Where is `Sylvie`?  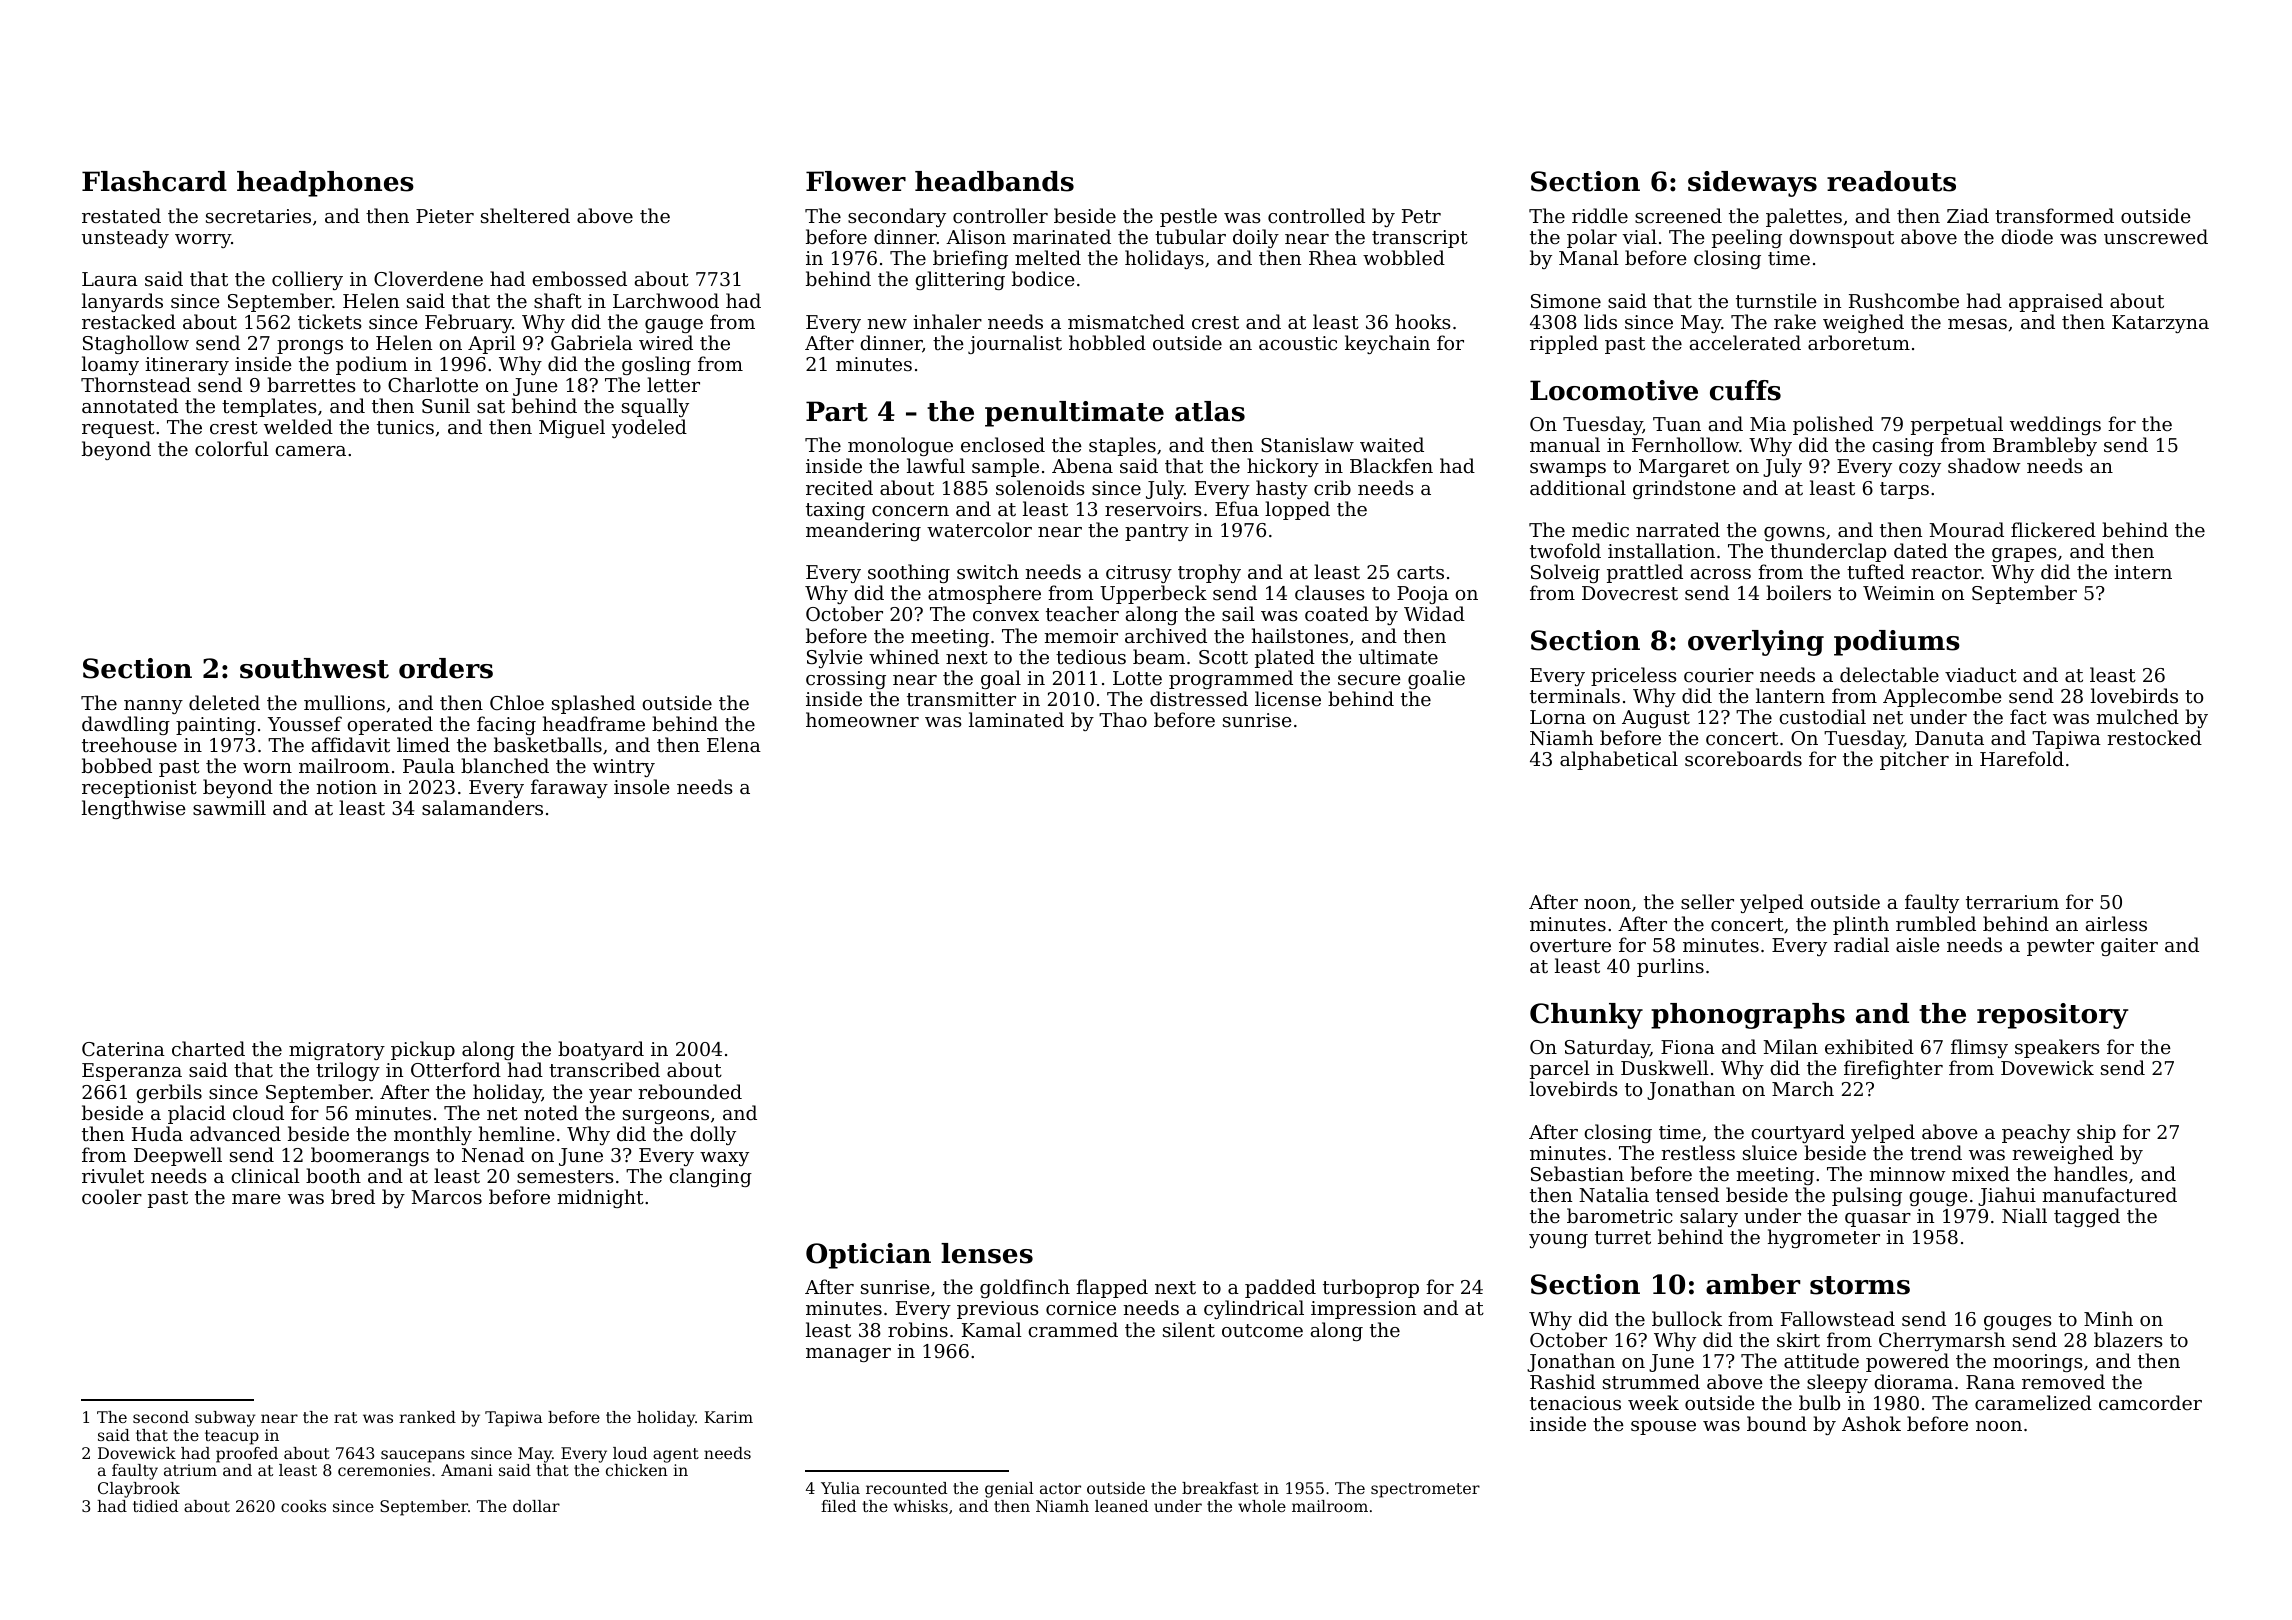
Sylvie is located at coordinates (835, 658).
